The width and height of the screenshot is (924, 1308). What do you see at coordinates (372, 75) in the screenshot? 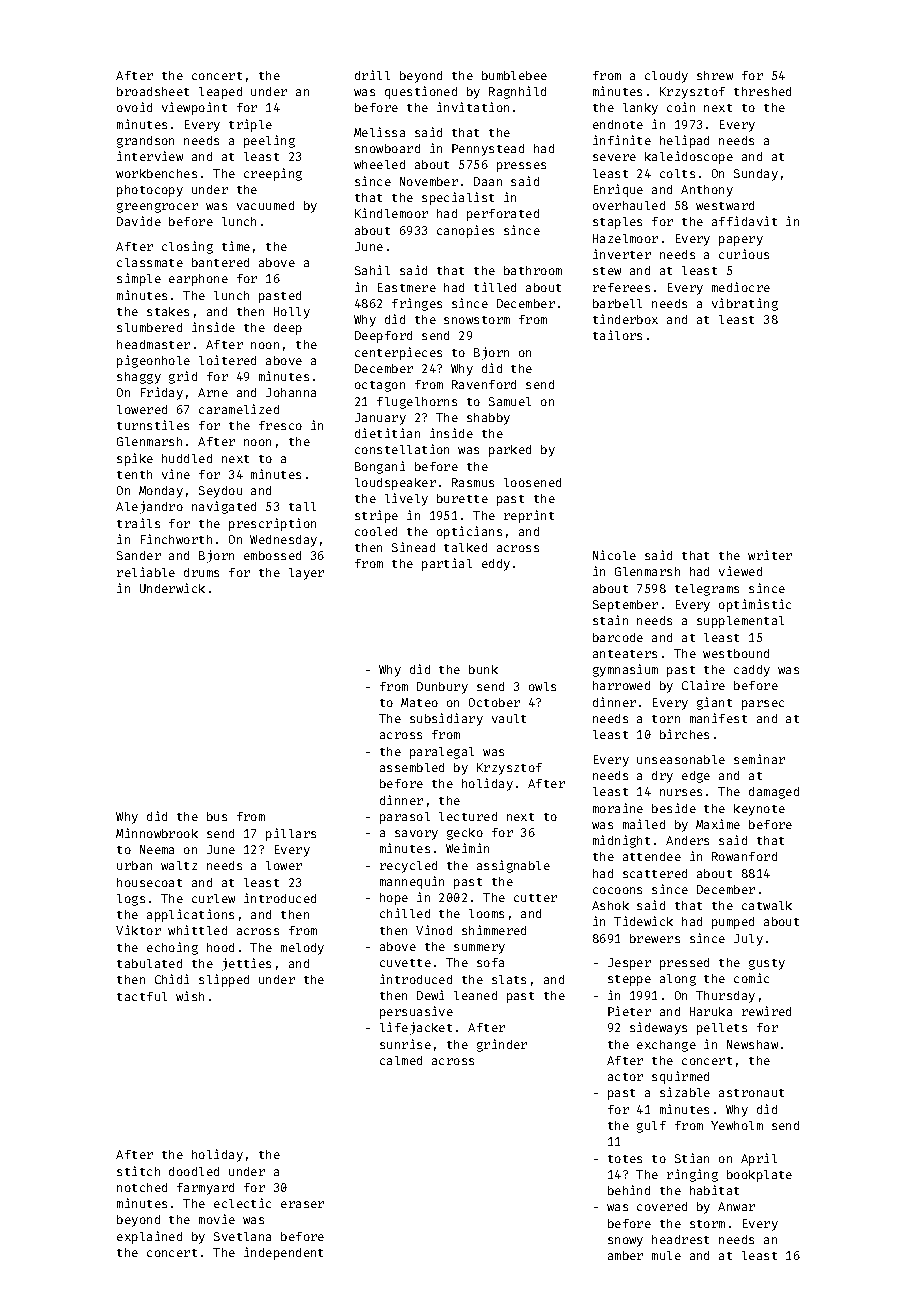
I see `drill` at bounding box center [372, 75].
